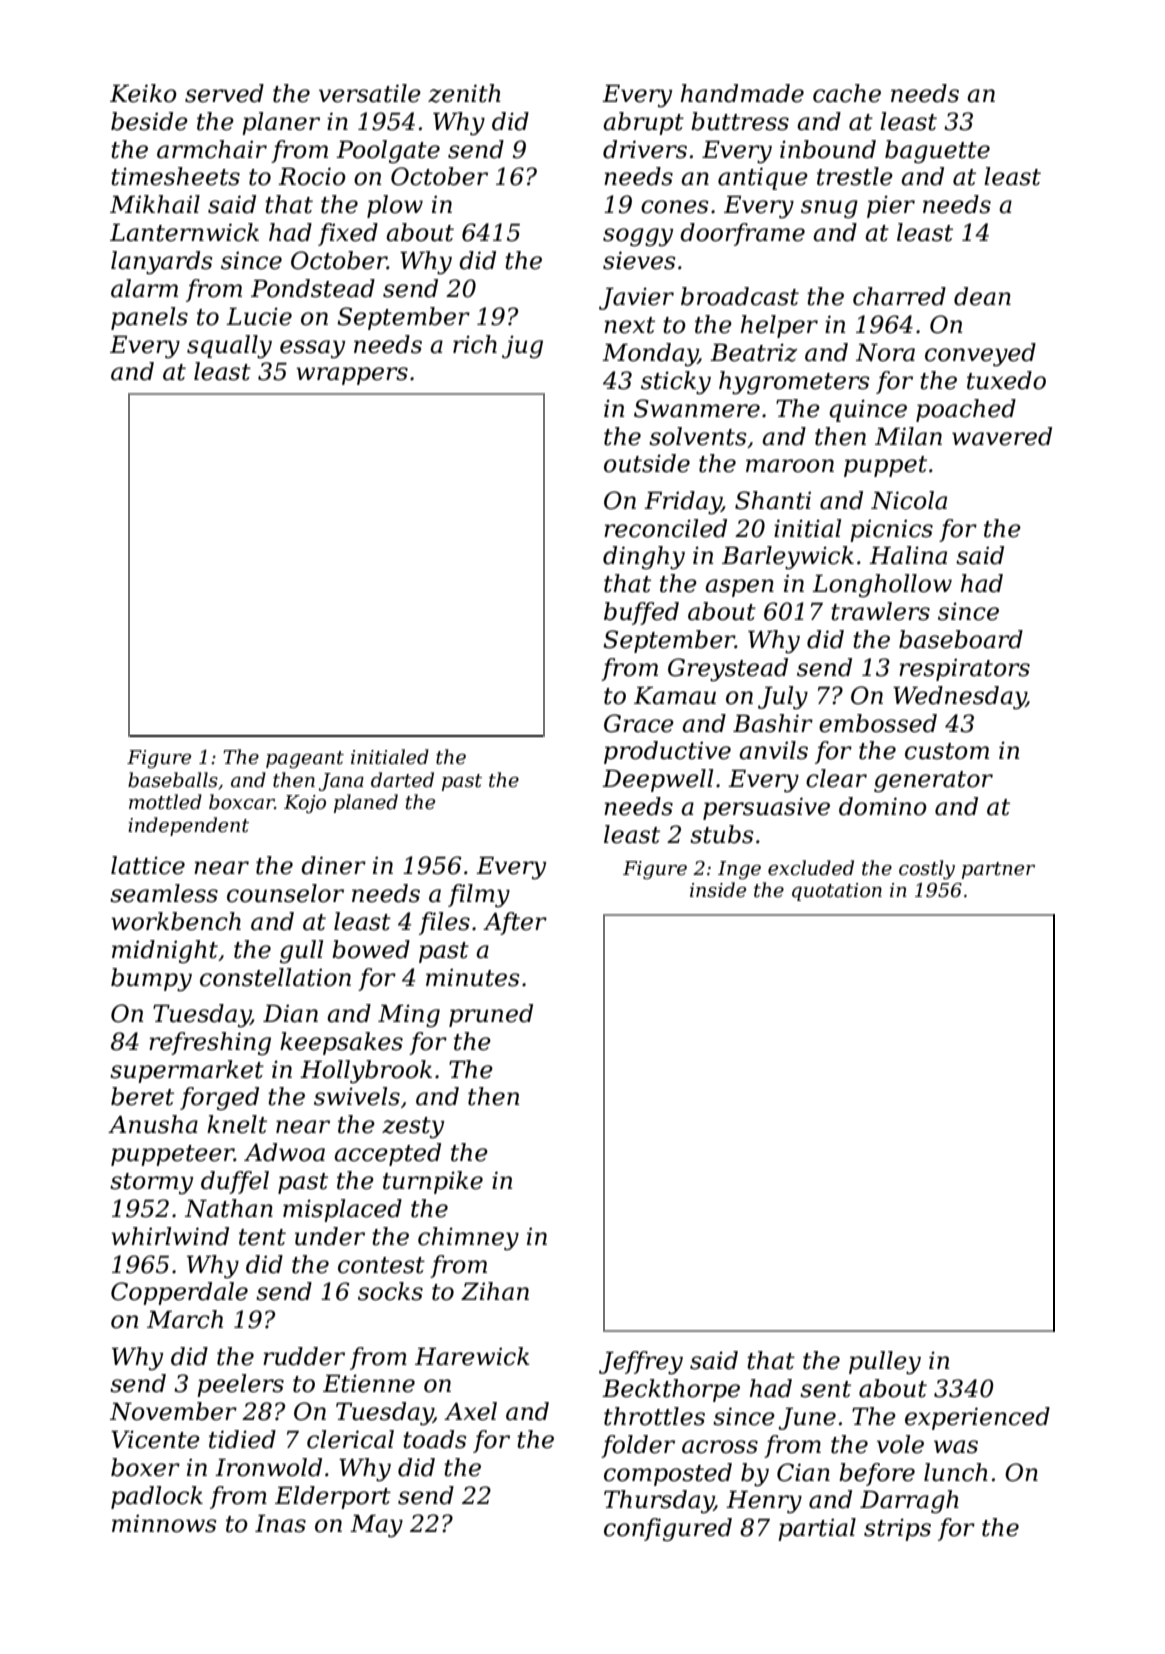 This document has width=1165, height=1654. What do you see at coordinates (280, 1523) in the document?
I see `Inas` at bounding box center [280, 1523].
